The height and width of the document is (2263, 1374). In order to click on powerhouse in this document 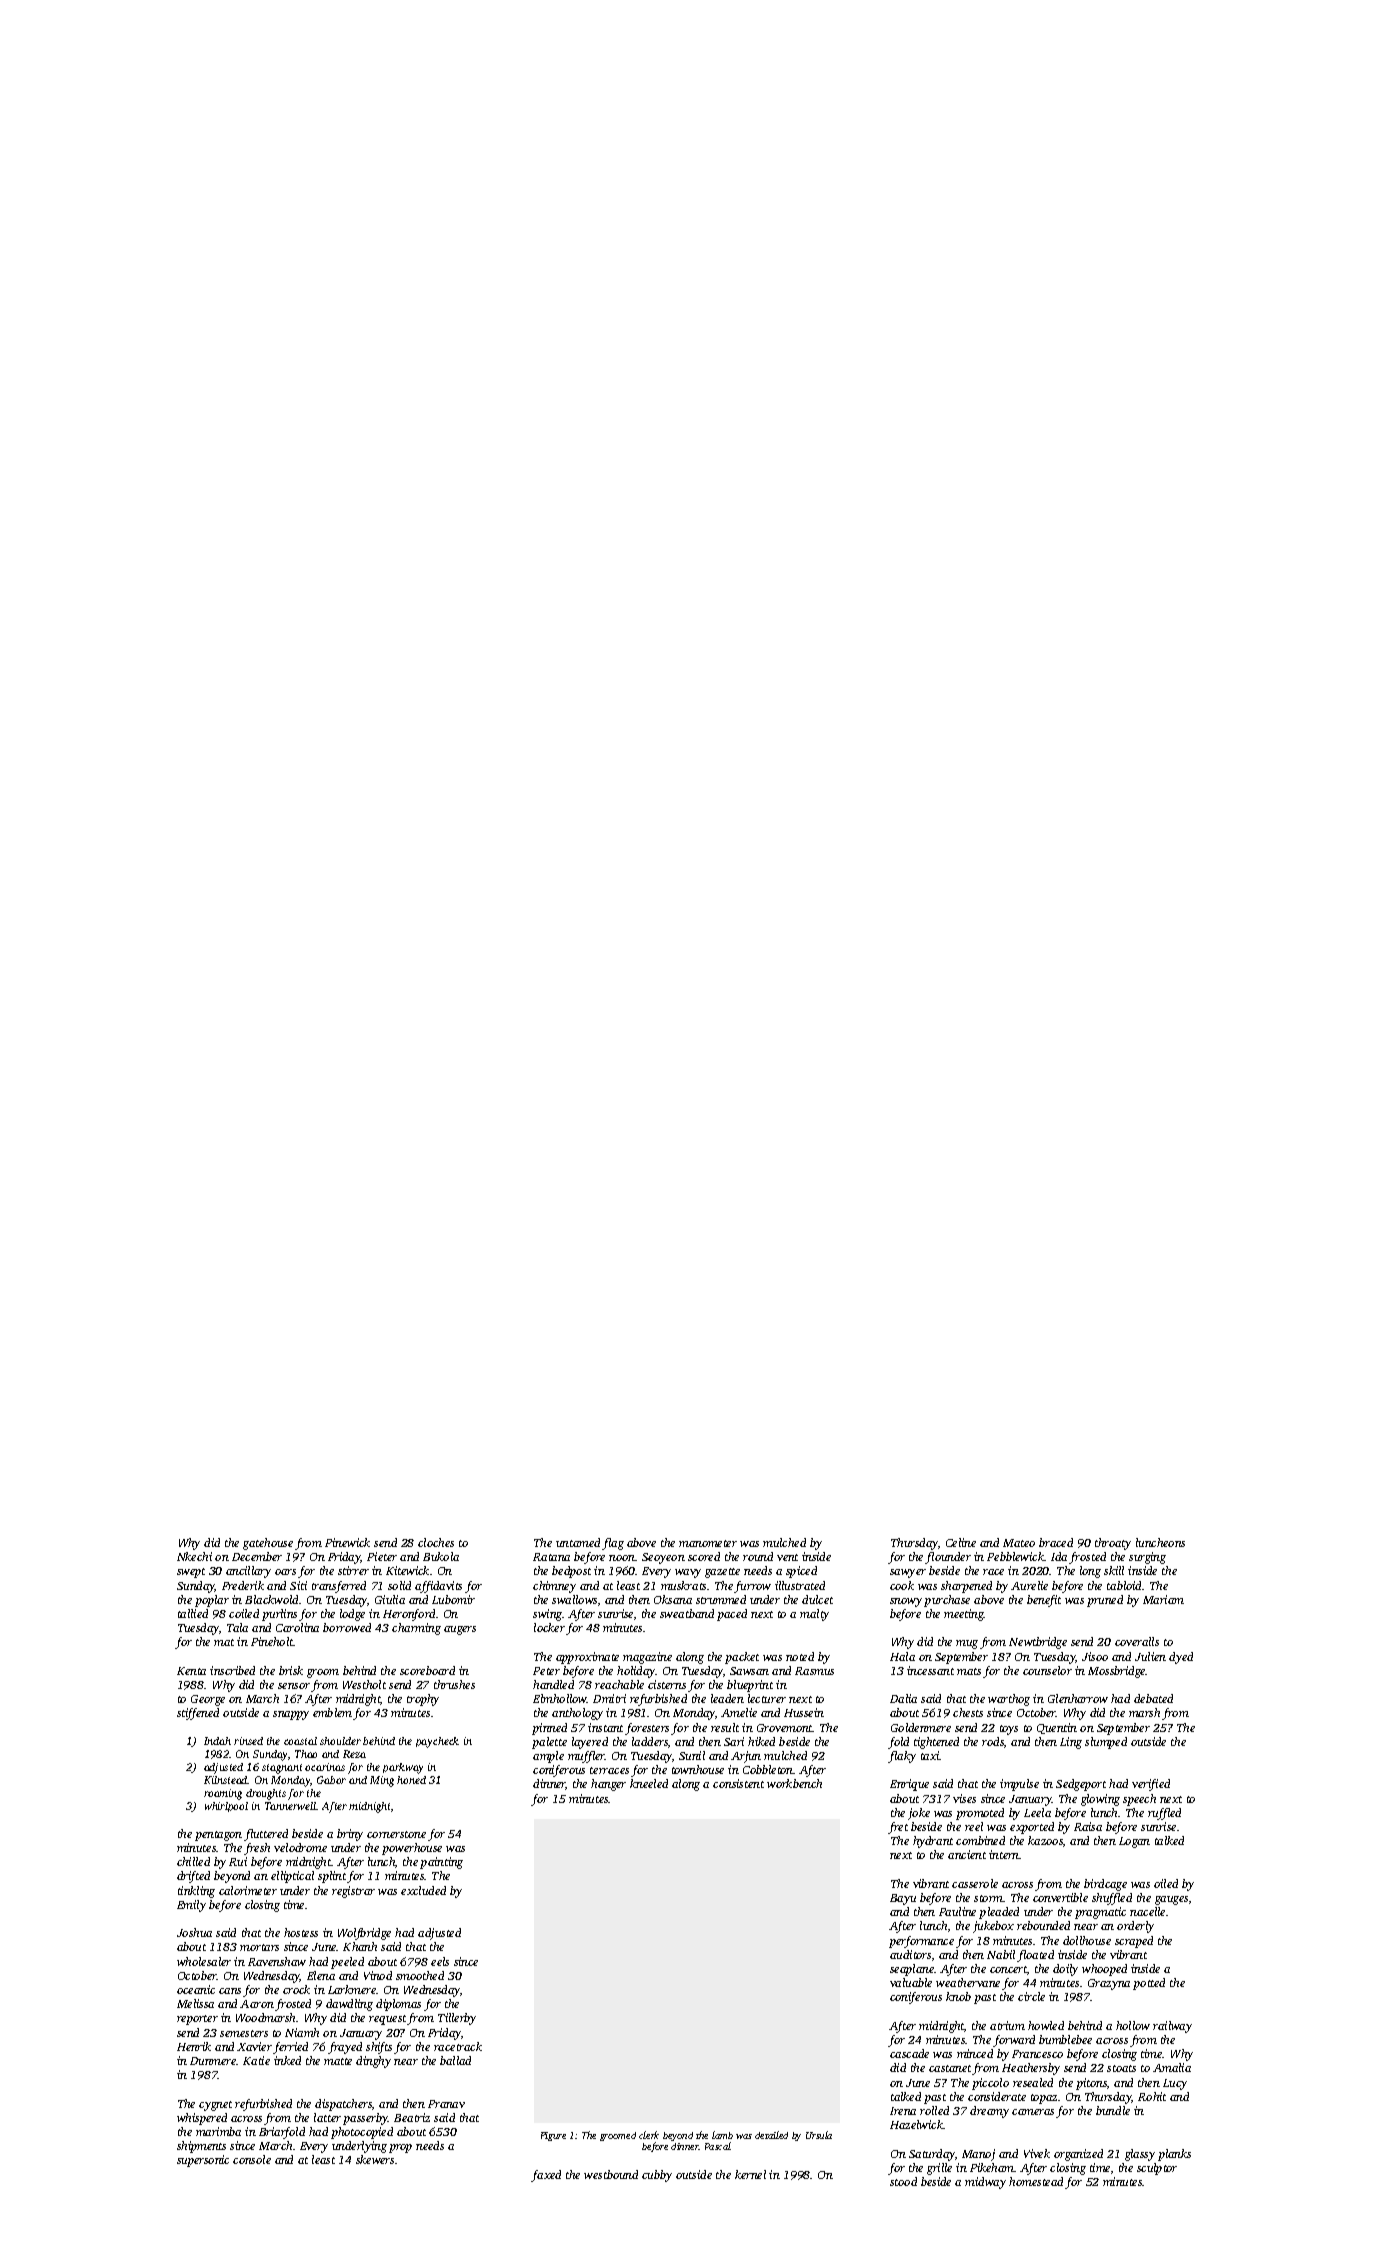, I will do `click(412, 1849)`.
